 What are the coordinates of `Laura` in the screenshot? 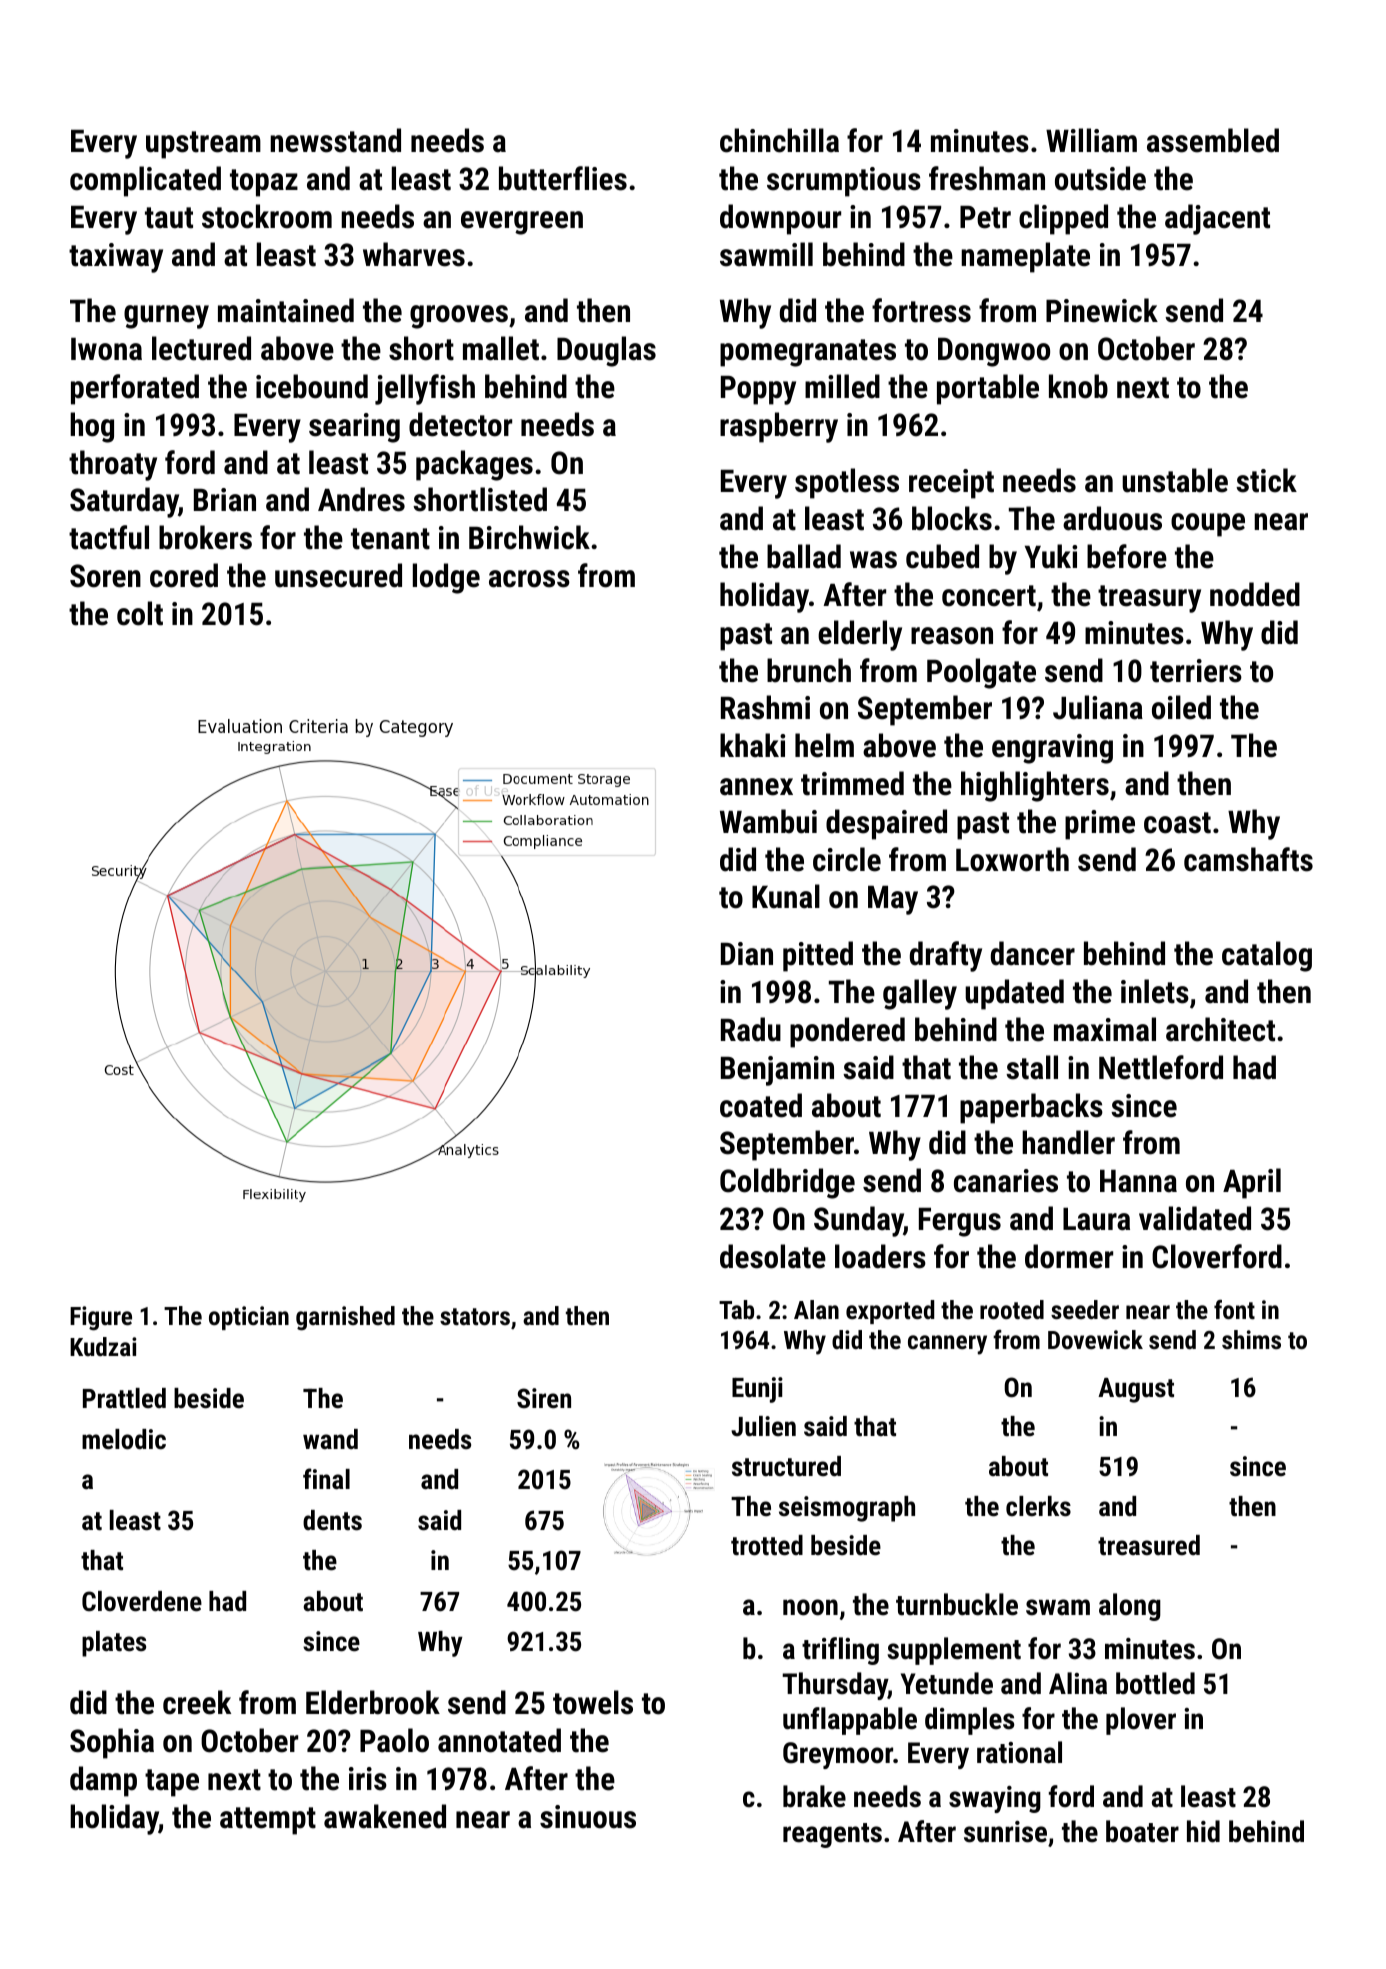 It's located at (1096, 1219).
